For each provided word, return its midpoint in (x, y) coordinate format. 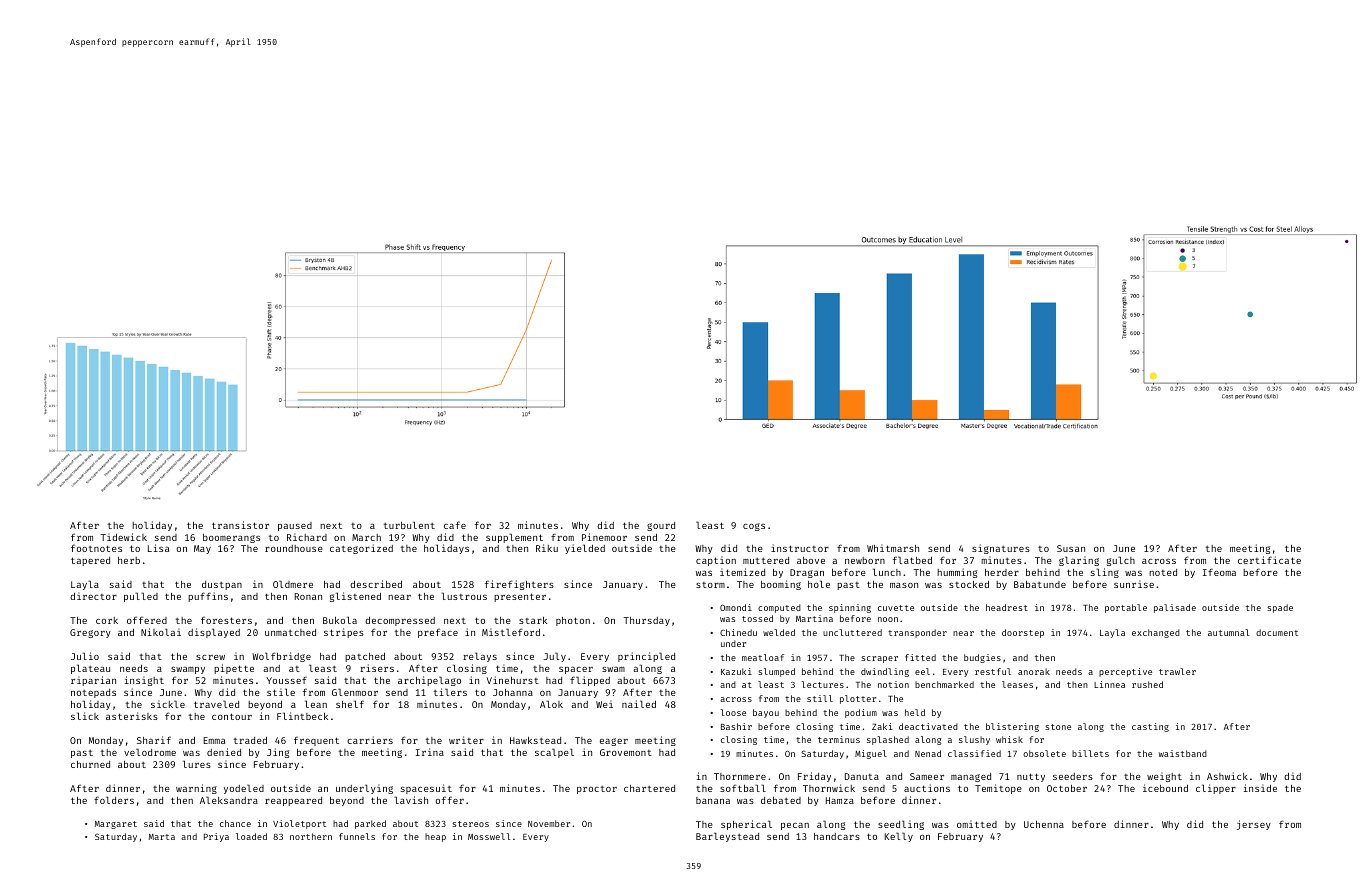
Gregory (90, 633)
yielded (585, 549)
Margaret (116, 825)
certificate (1269, 560)
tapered (90, 561)
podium (861, 713)
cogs (754, 527)
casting (1150, 727)
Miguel (871, 754)
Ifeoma (1219, 572)
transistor (240, 525)
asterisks (132, 716)
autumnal (1229, 632)
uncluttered (852, 632)
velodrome (150, 752)
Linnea (1109, 684)
